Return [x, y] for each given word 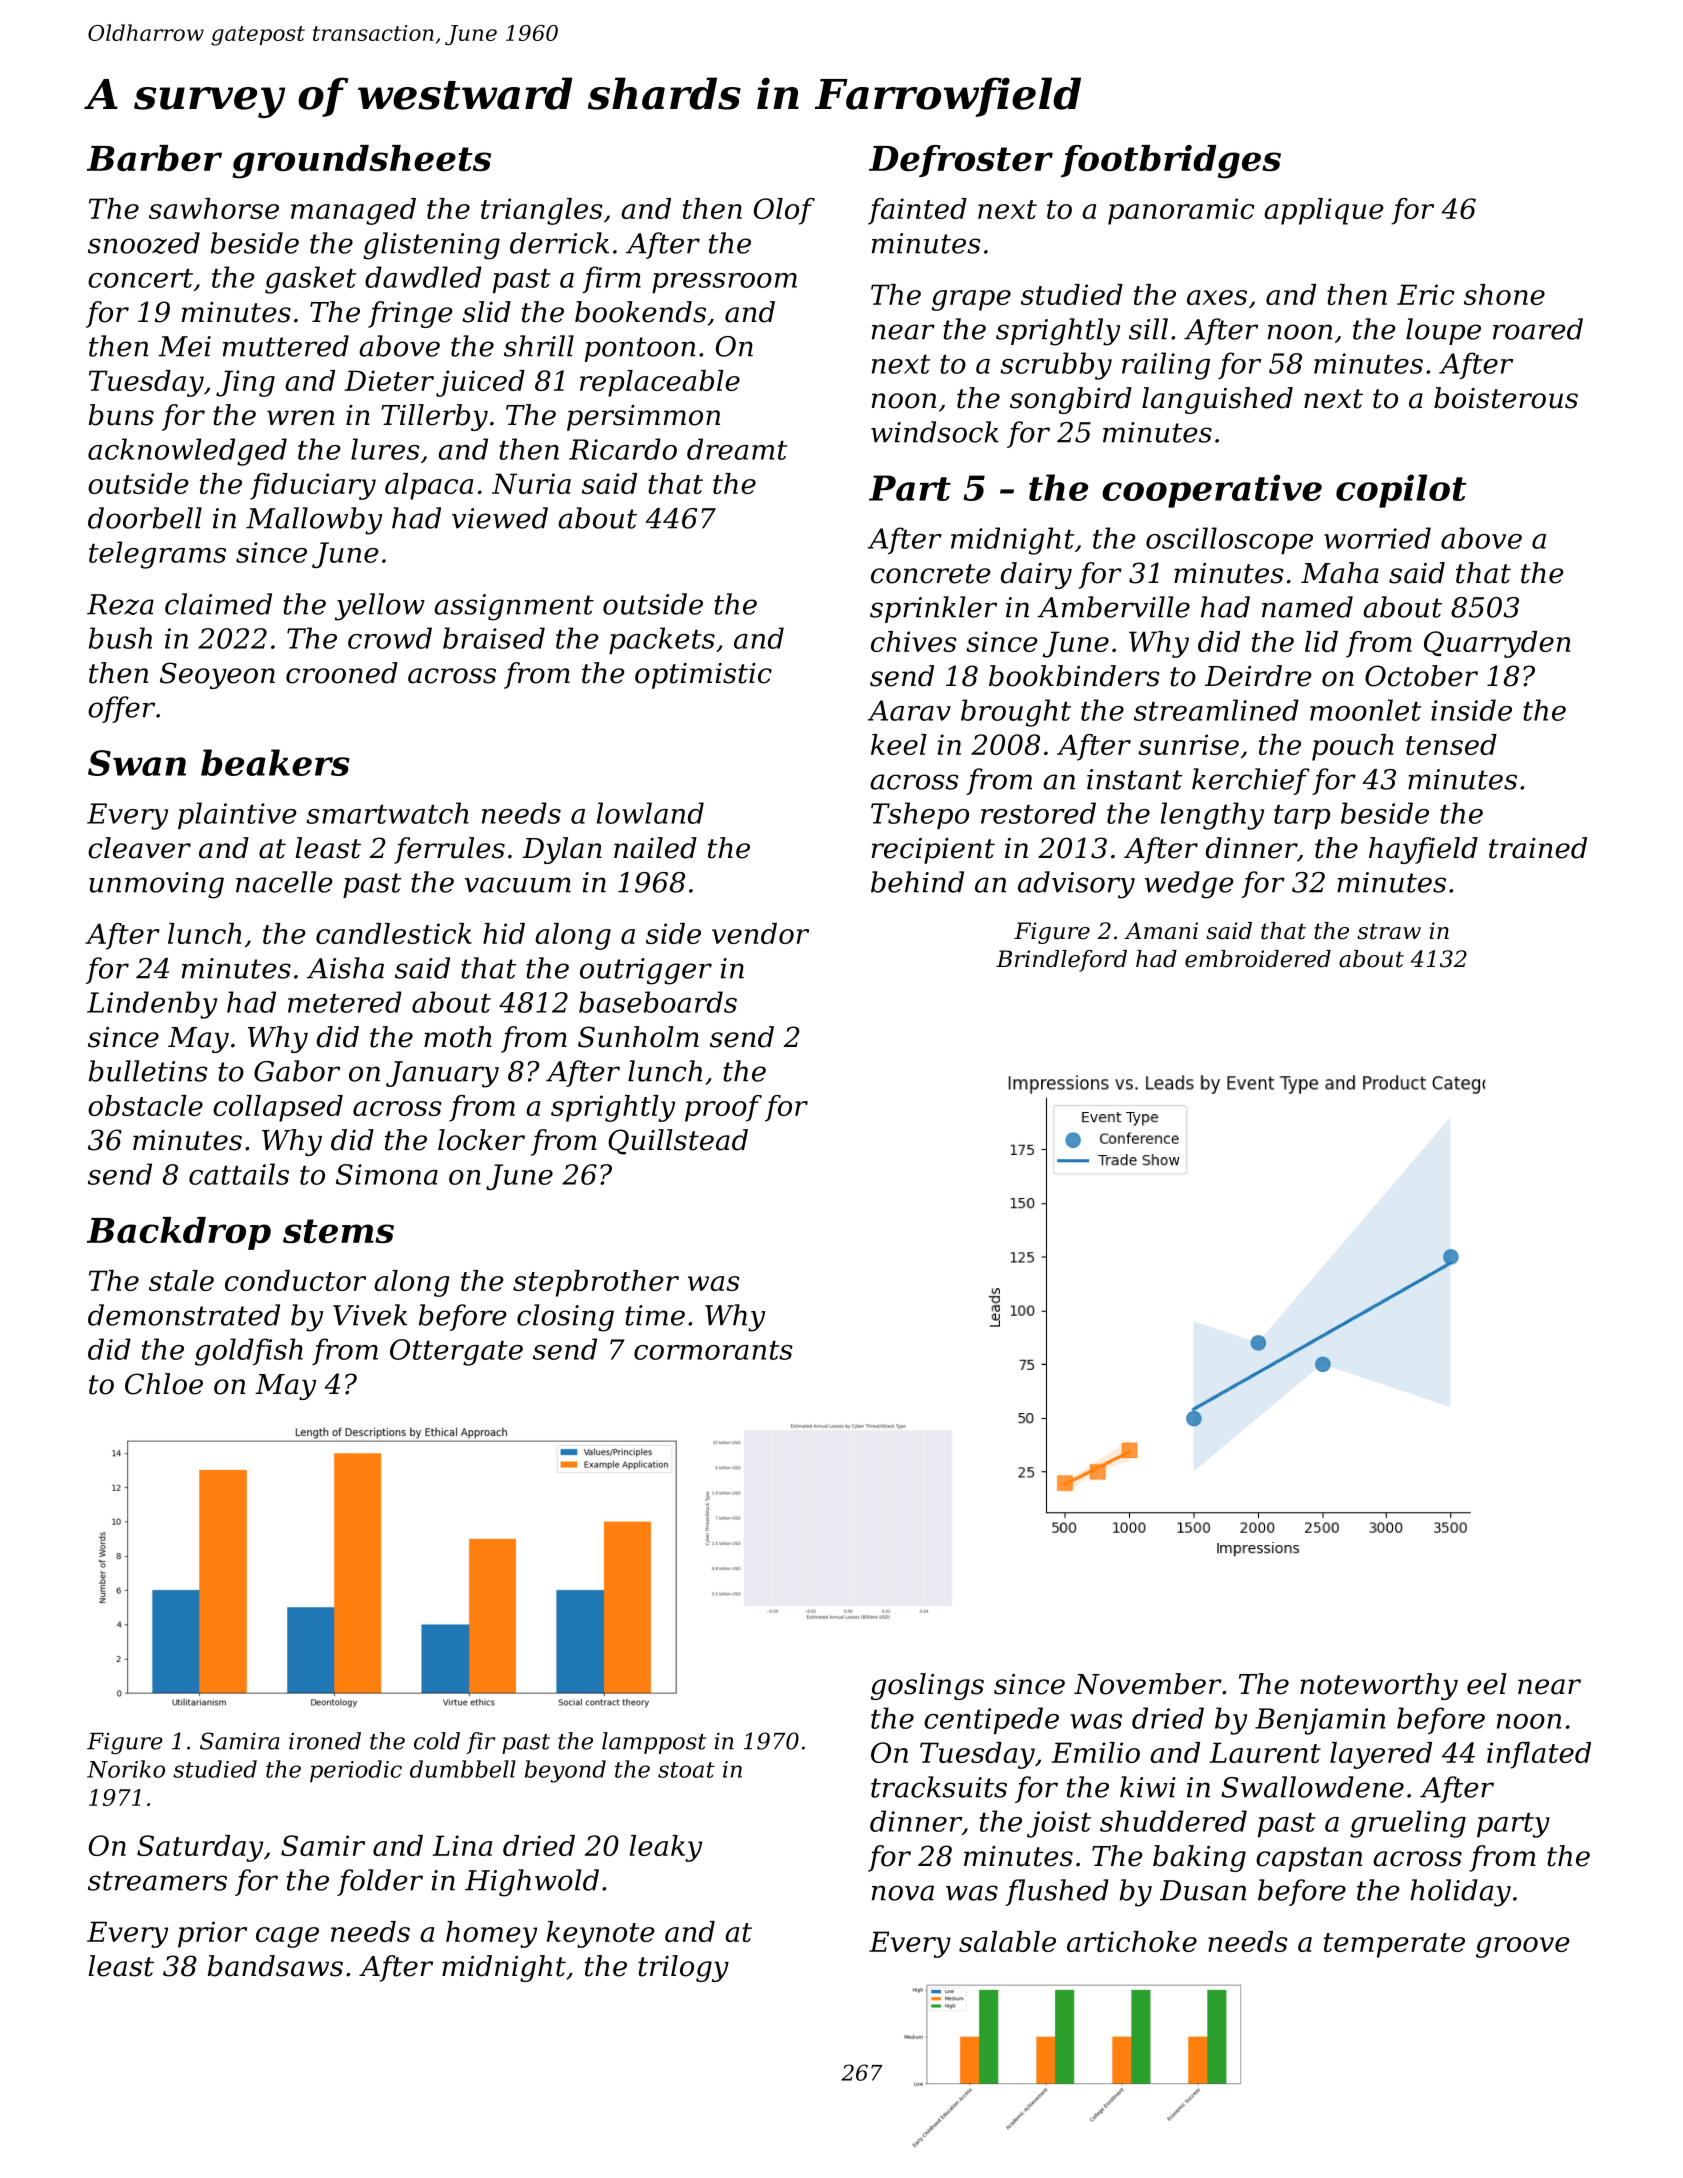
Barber [154, 158]
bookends [640, 312]
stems [338, 1231]
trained [1538, 848]
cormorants [713, 1350]
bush [120, 638]
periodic [356, 1771]
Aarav [909, 710]
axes [1217, 297]
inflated [1539, 1755]
